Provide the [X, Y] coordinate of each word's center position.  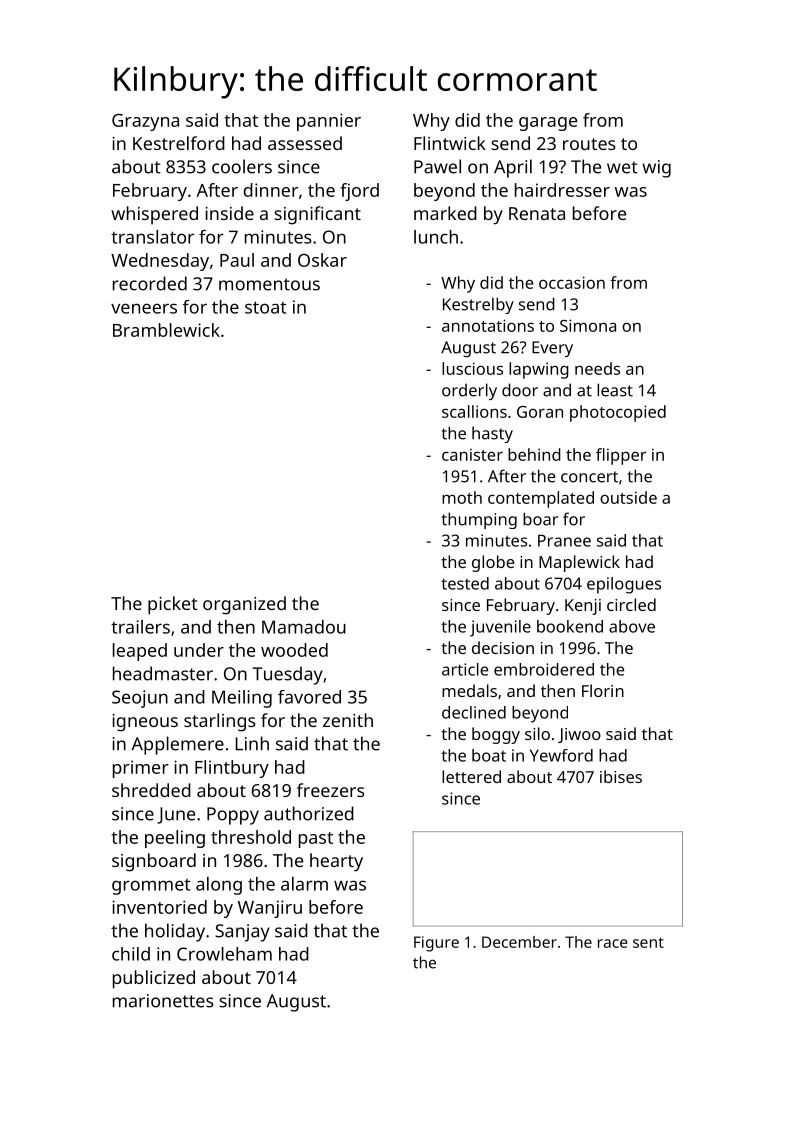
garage [548, 124]
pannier [329, 122]
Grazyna [145, 122]
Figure [436, 944]
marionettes [163, 1001]
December [519, 942]
